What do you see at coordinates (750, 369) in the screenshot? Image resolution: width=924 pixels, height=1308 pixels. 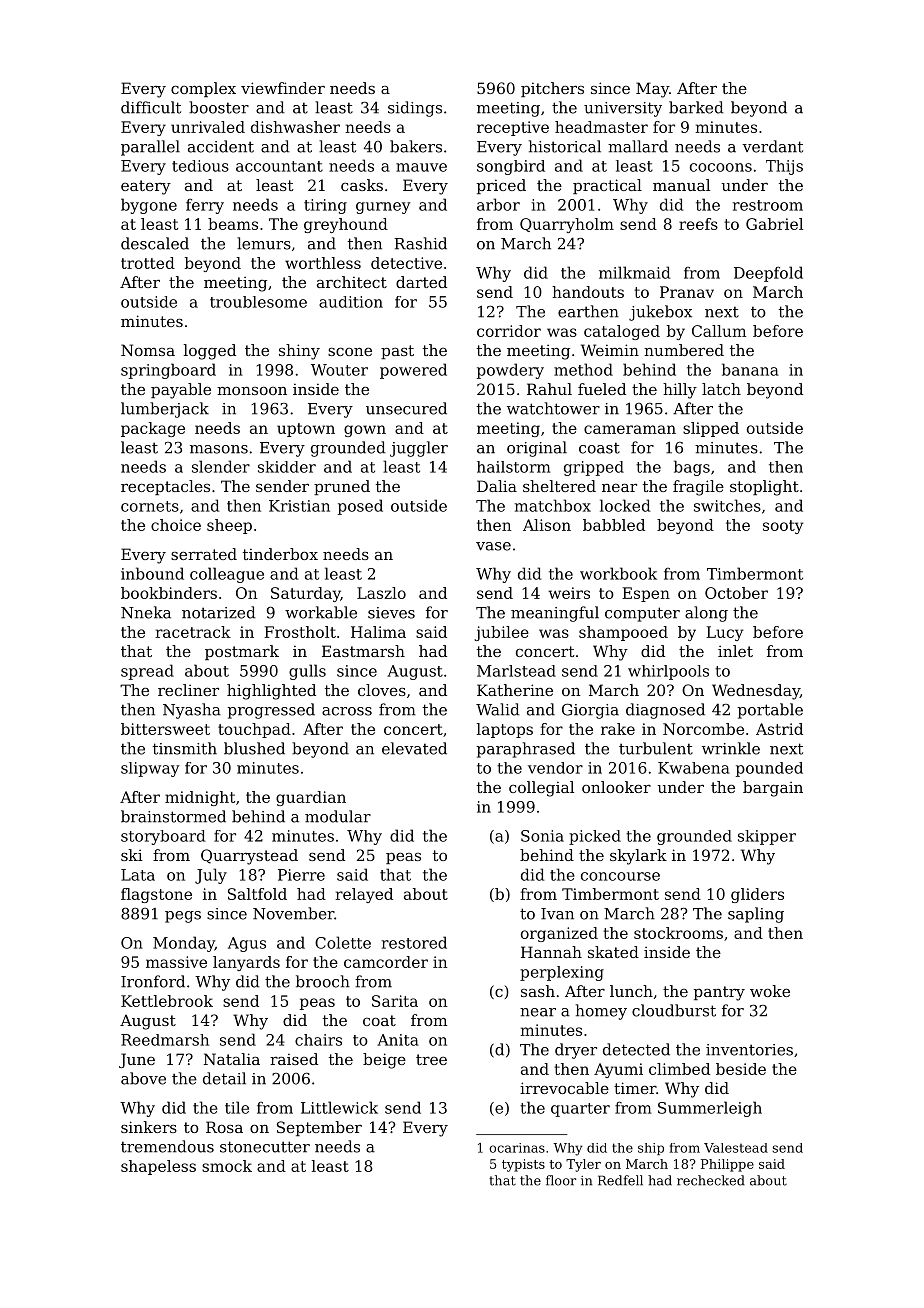 I see `banana` at bounding box center [750, 369].
